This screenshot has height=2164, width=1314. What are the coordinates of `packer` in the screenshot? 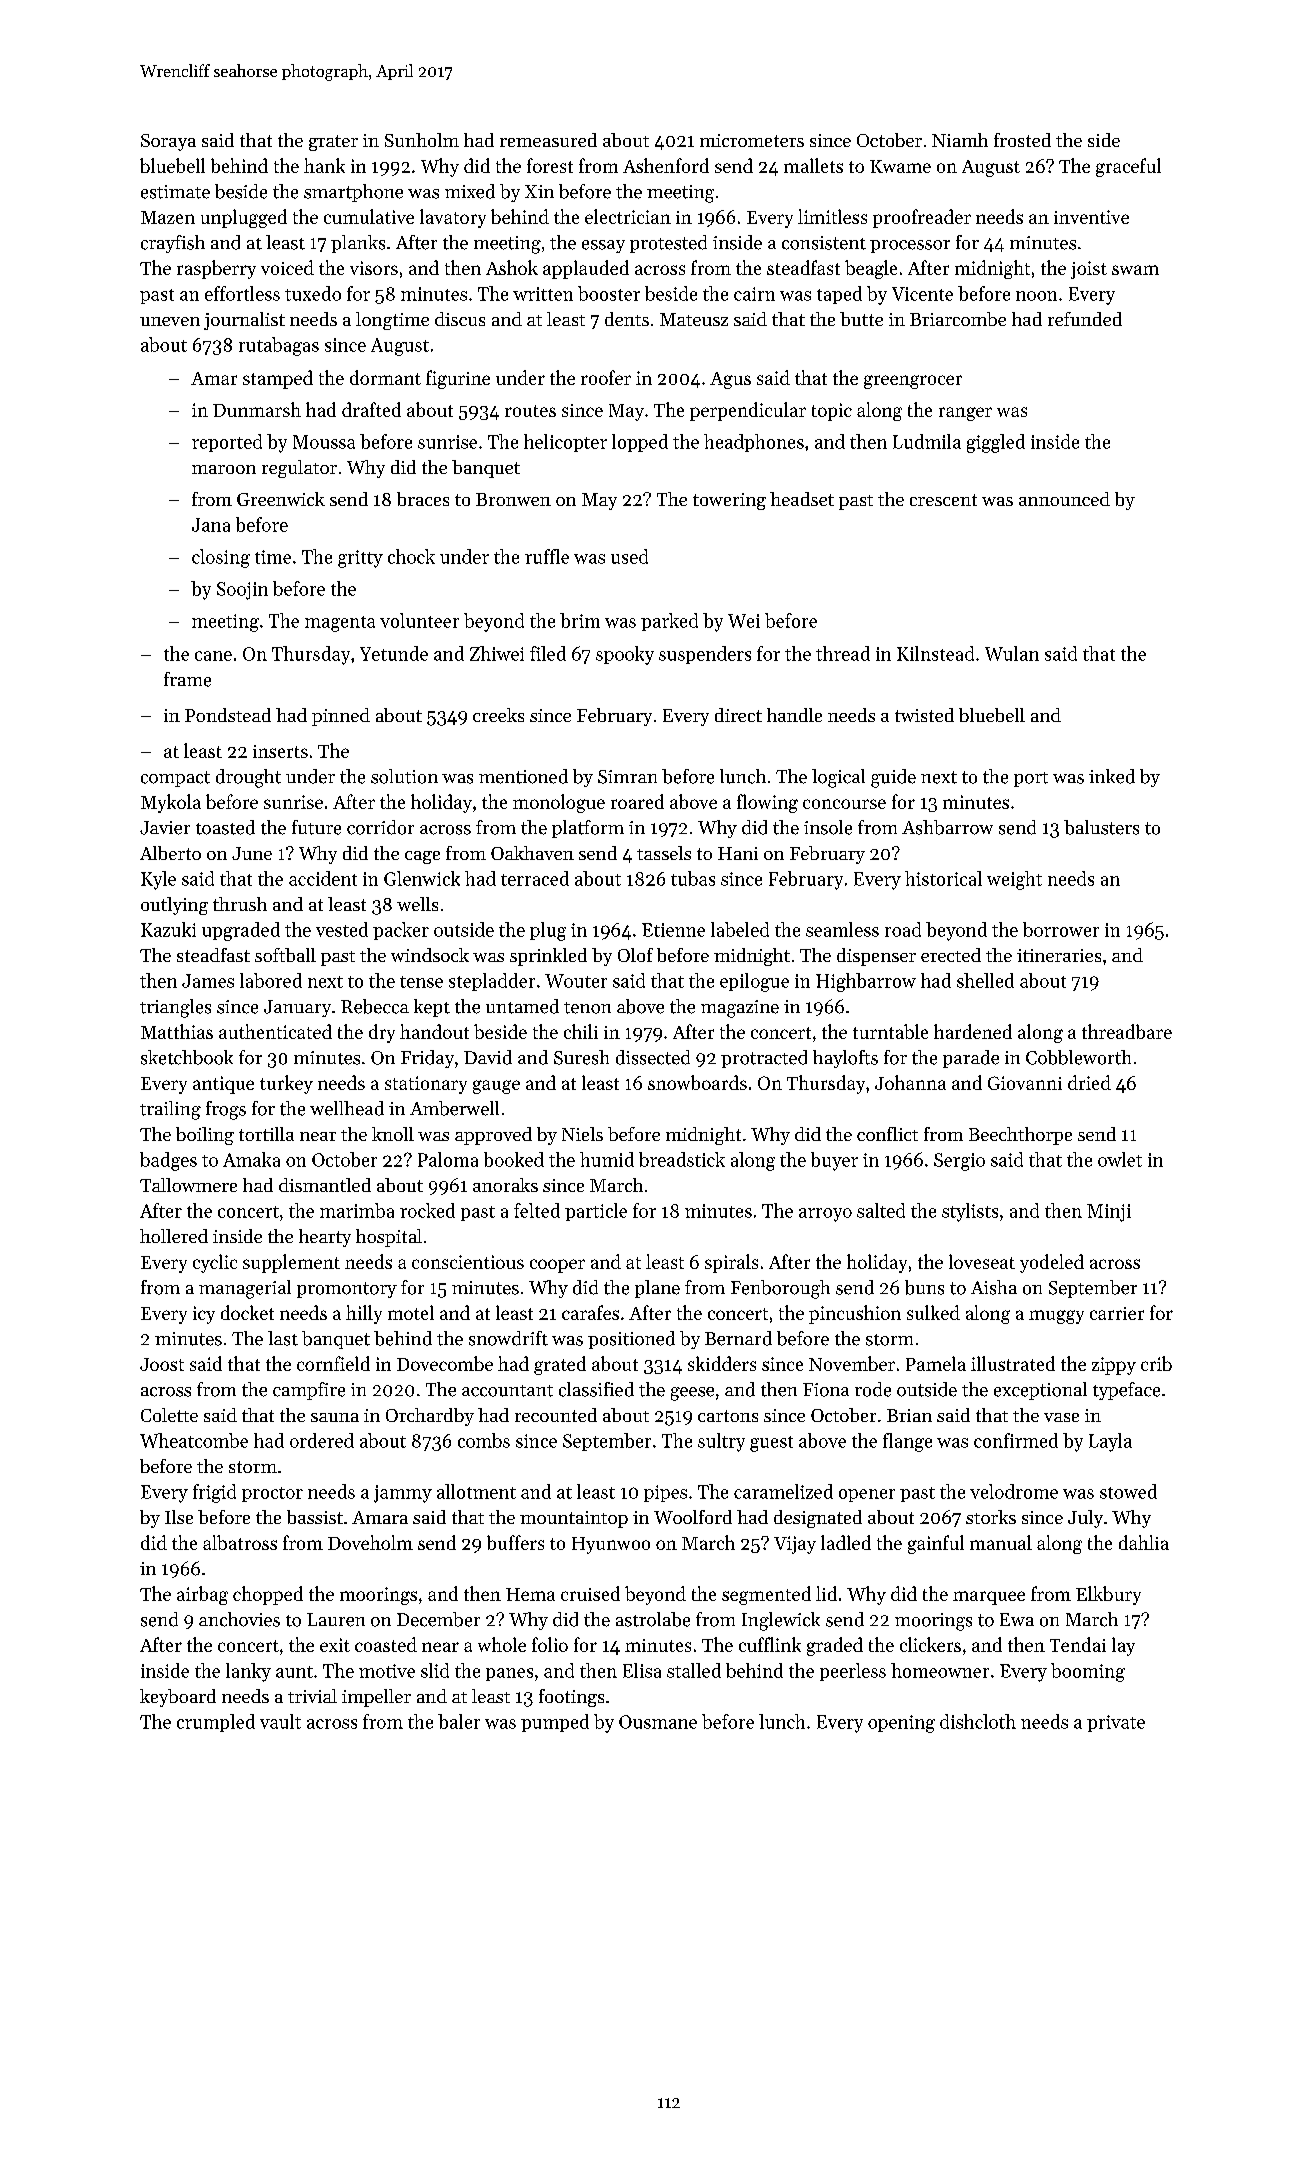 It's located at (401, 931).
